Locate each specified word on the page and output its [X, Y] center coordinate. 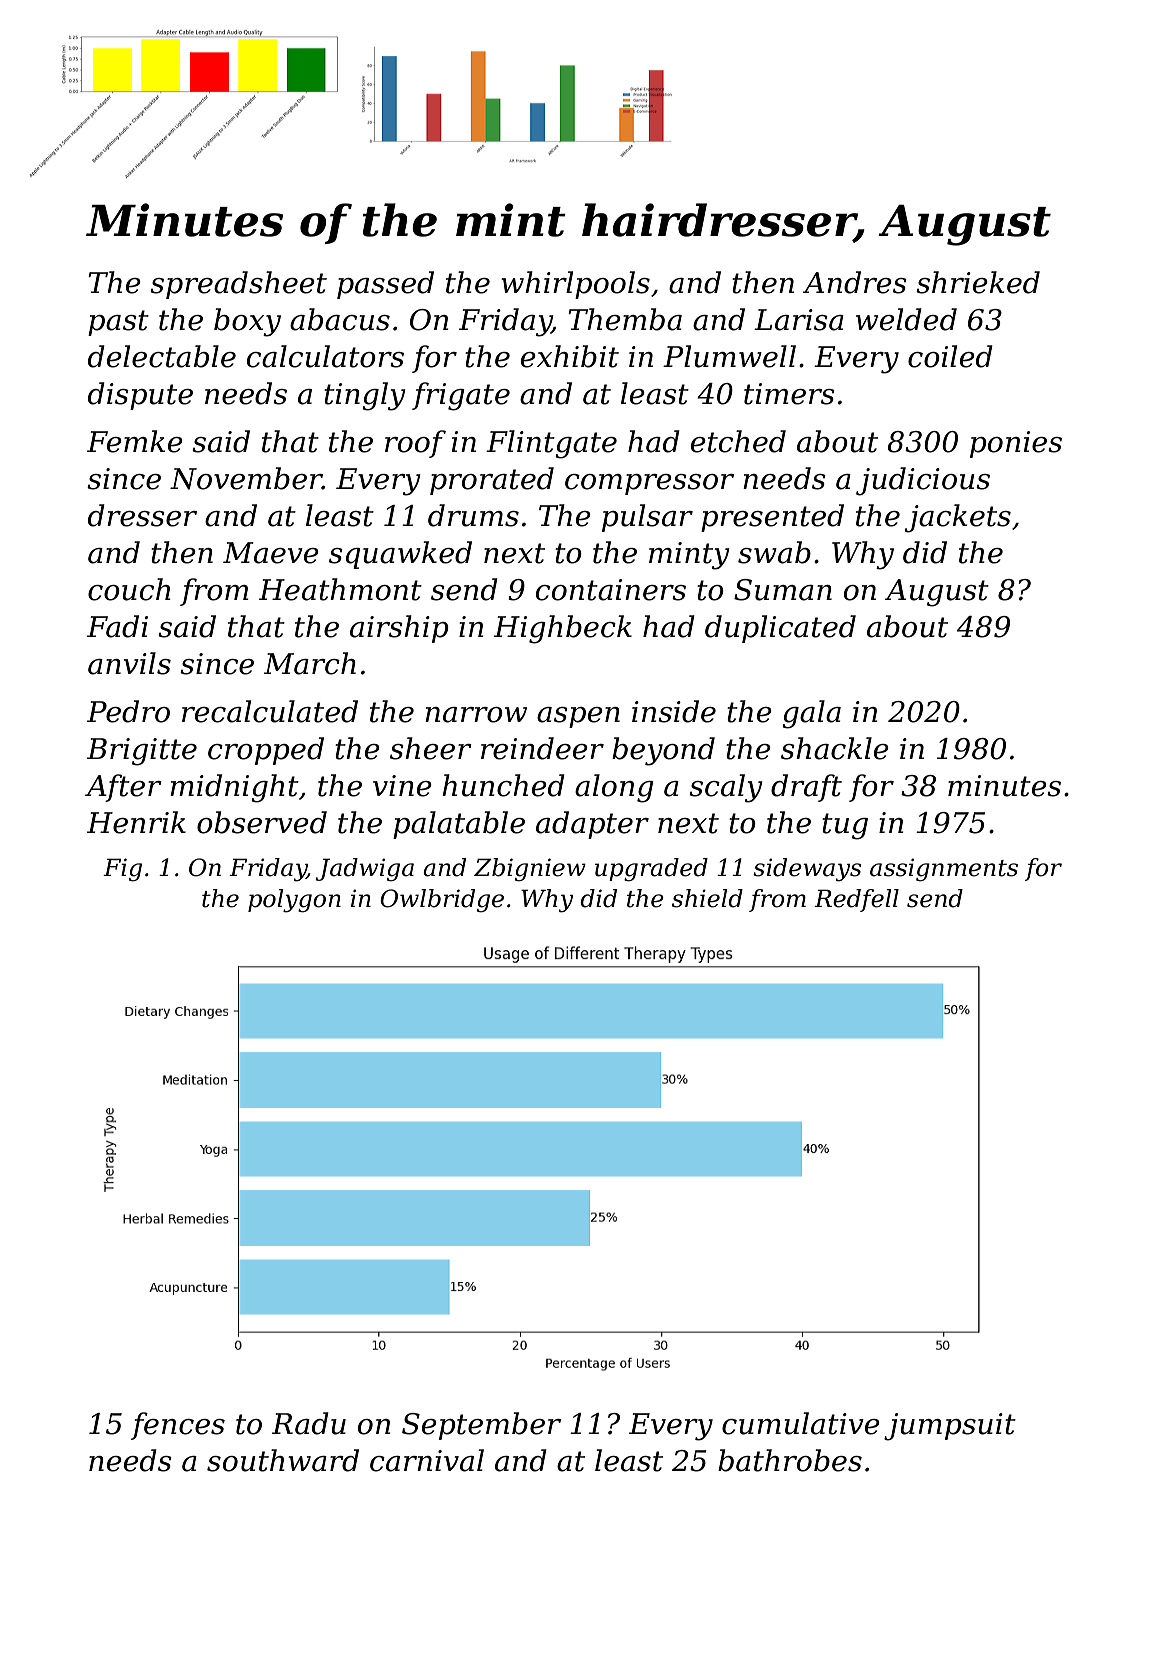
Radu [309, 1423]
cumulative [801, 1423]
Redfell [856, 900]
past [118, 323]
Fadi [117, 626]
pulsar [647, 518]
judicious [923, 481]
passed [385, 285]
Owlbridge [442, 900]
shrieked [978, 282]
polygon [294, 901]
